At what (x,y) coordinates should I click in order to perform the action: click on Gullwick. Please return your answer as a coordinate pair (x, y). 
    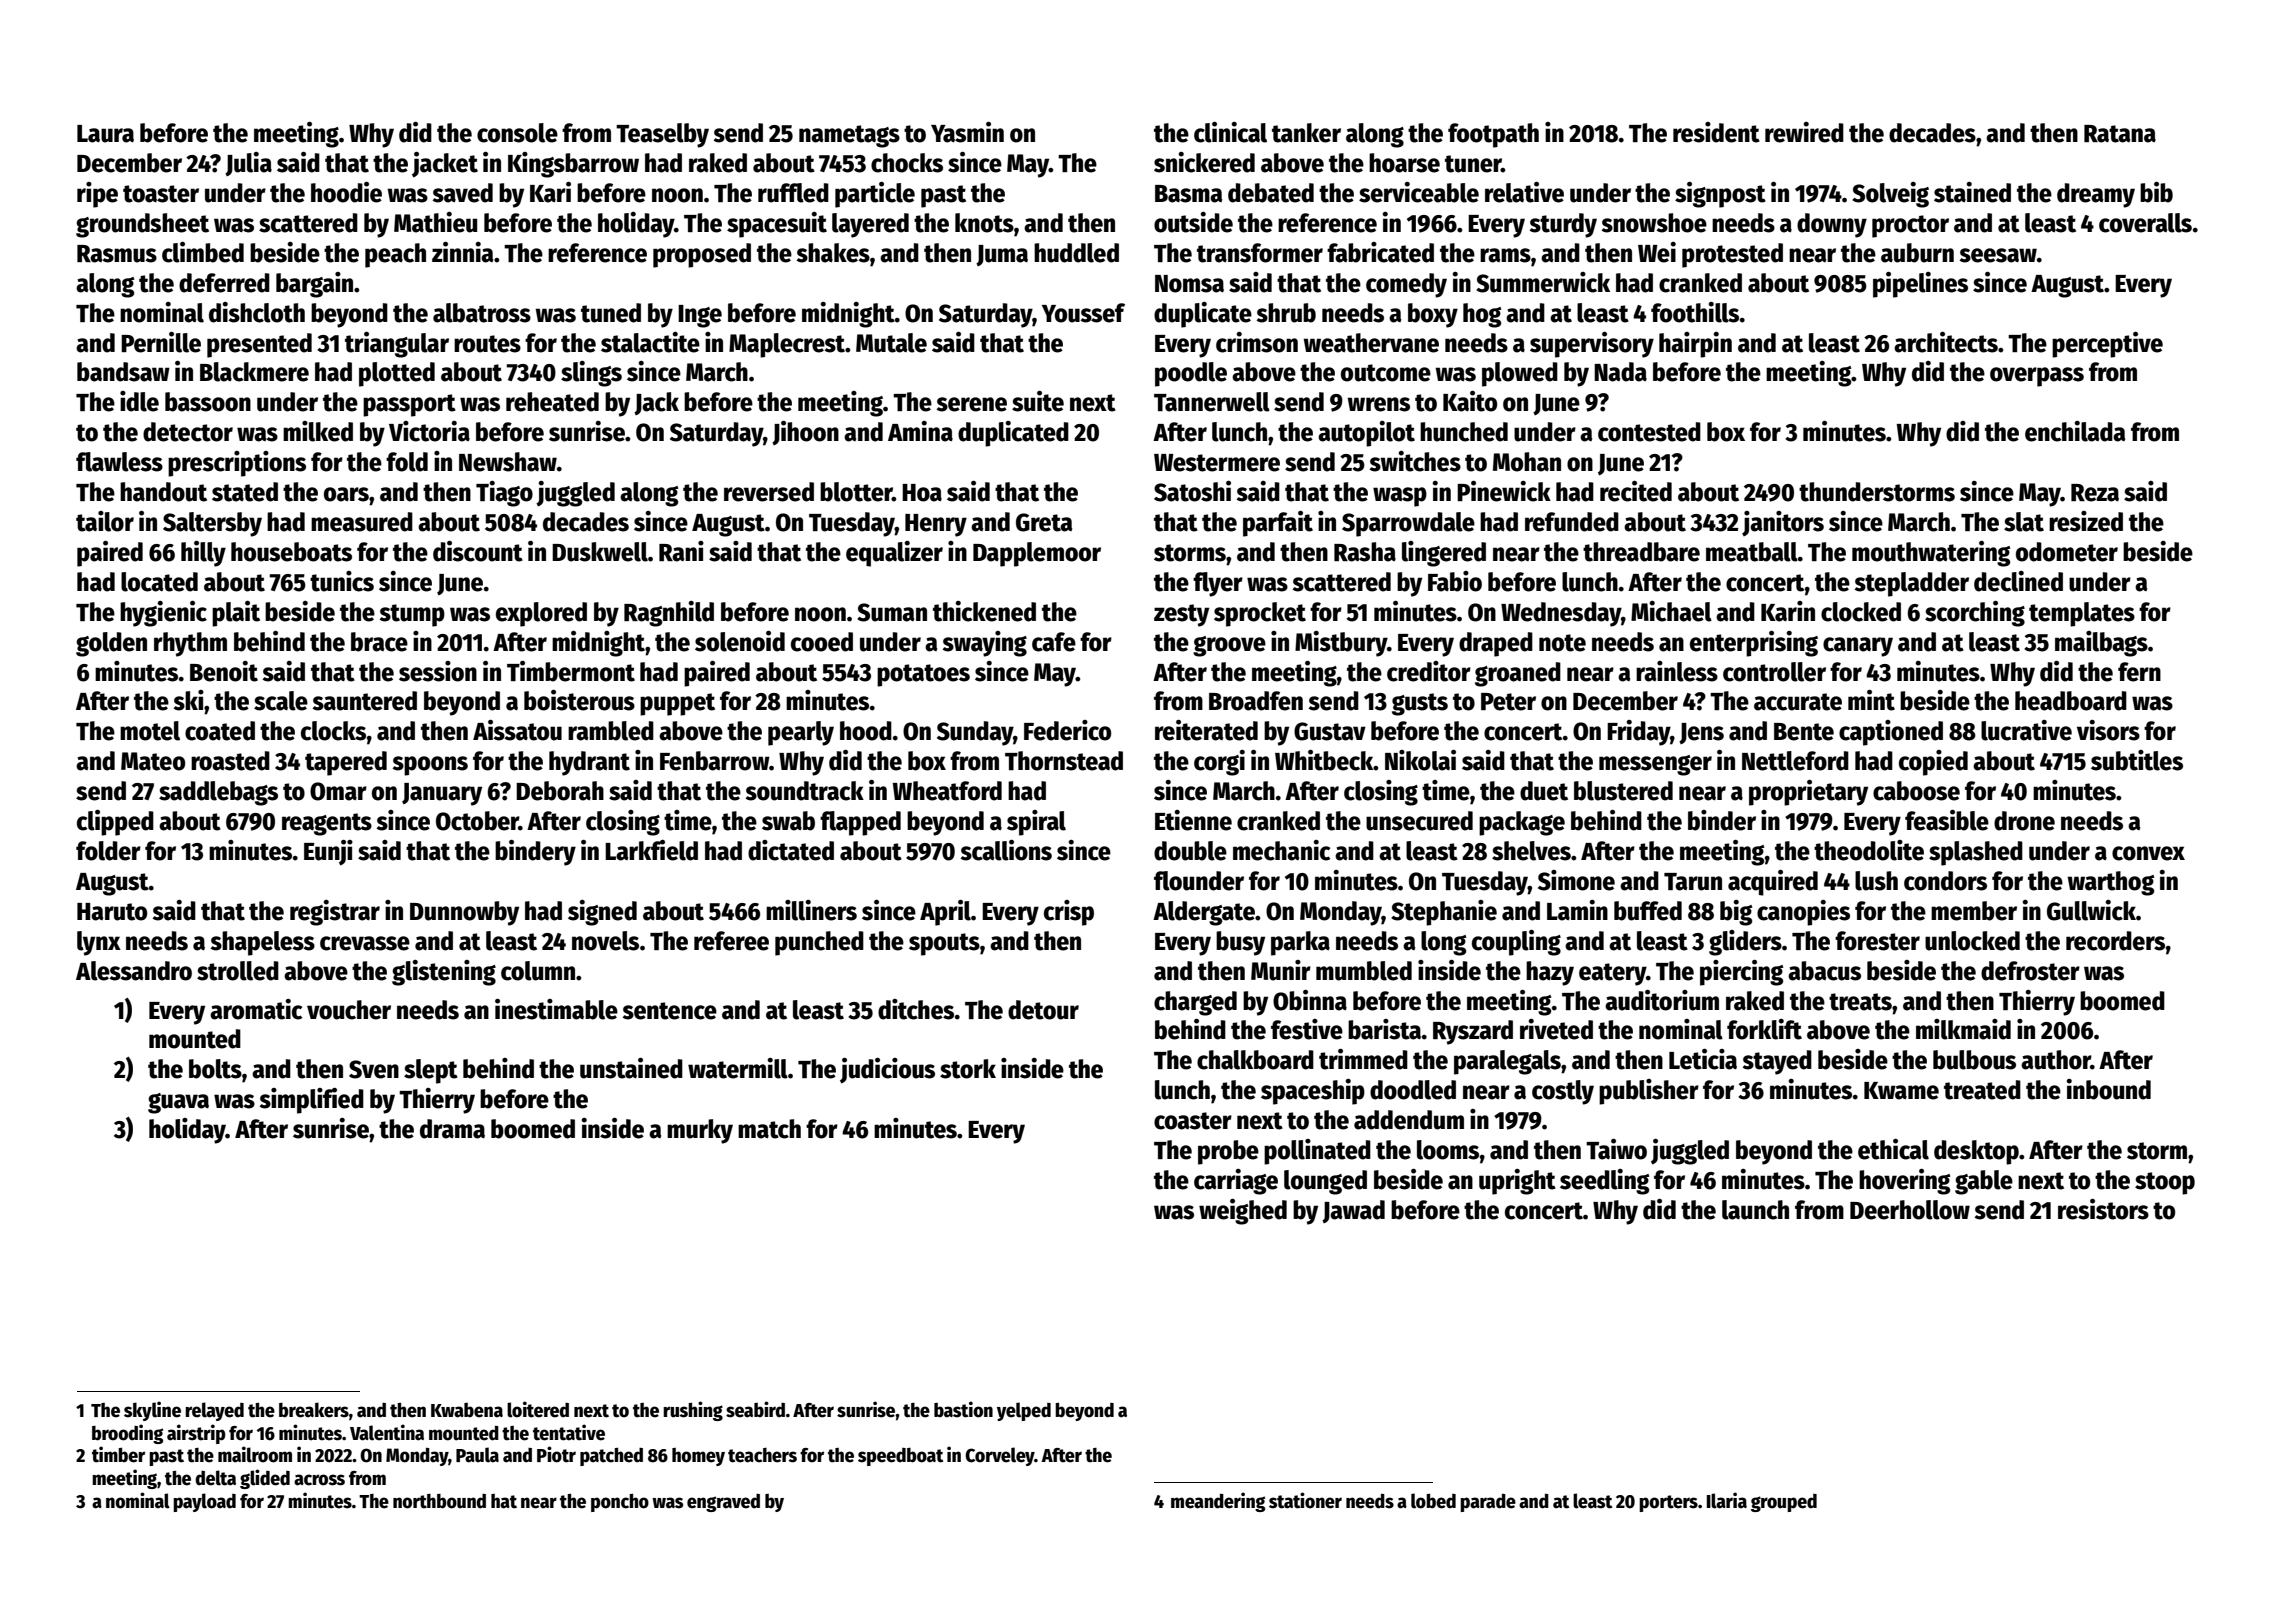
    Looking at the image, I should click on (2091, 910).
